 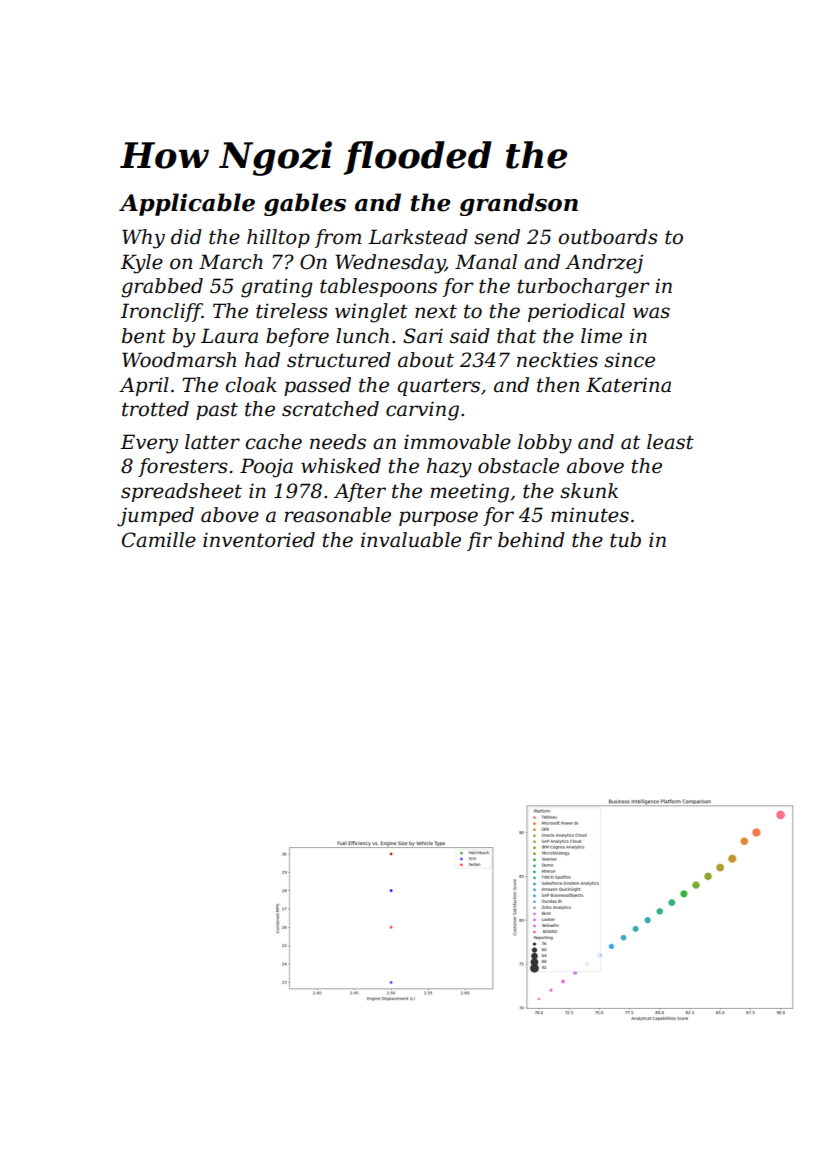 What do you see at coordinates (436, 311) in the screenshot?
I see `next` at bounding box center [436, 311].
